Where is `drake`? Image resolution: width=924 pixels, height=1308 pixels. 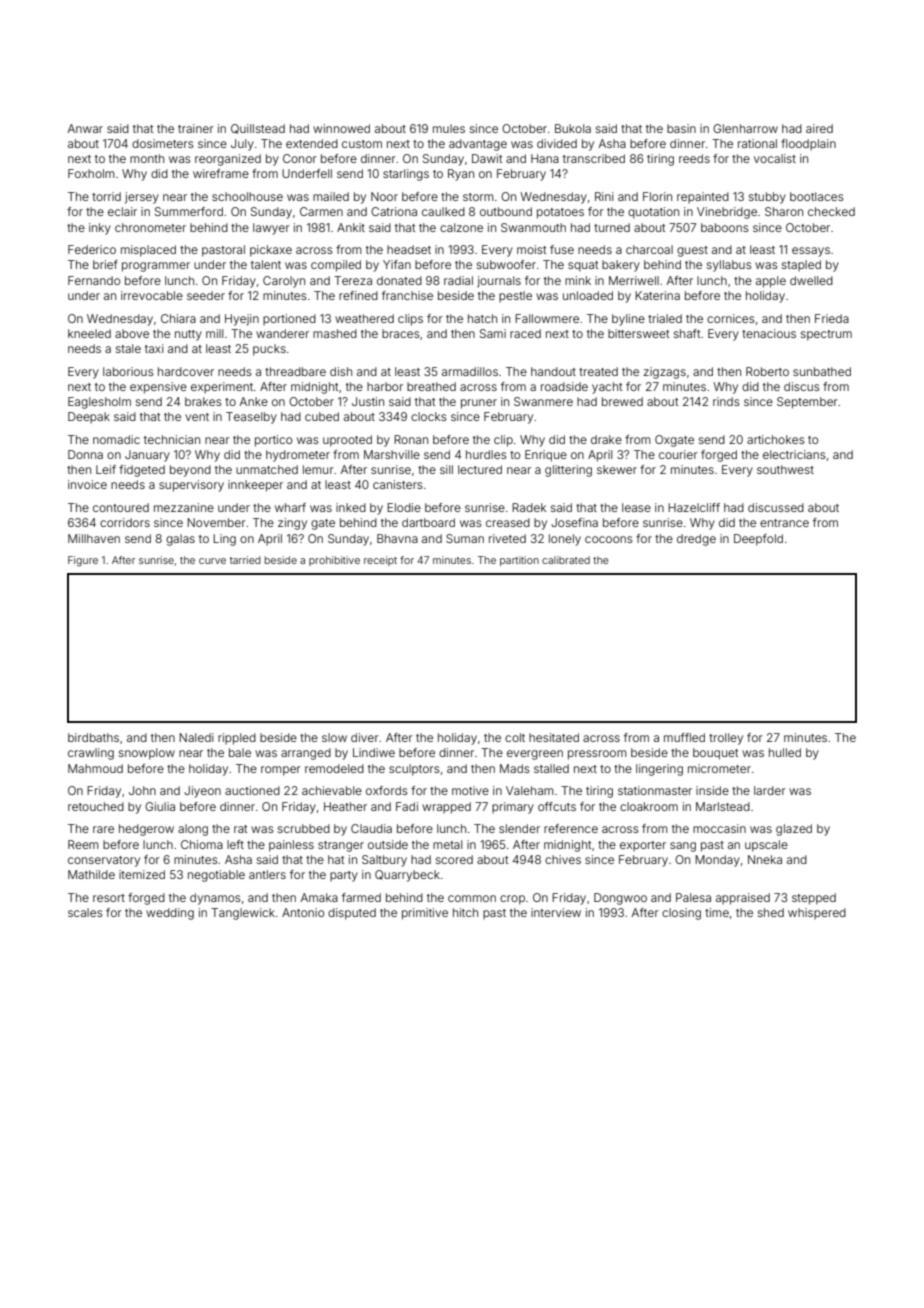 drake is located at coordinates (606, 439).
